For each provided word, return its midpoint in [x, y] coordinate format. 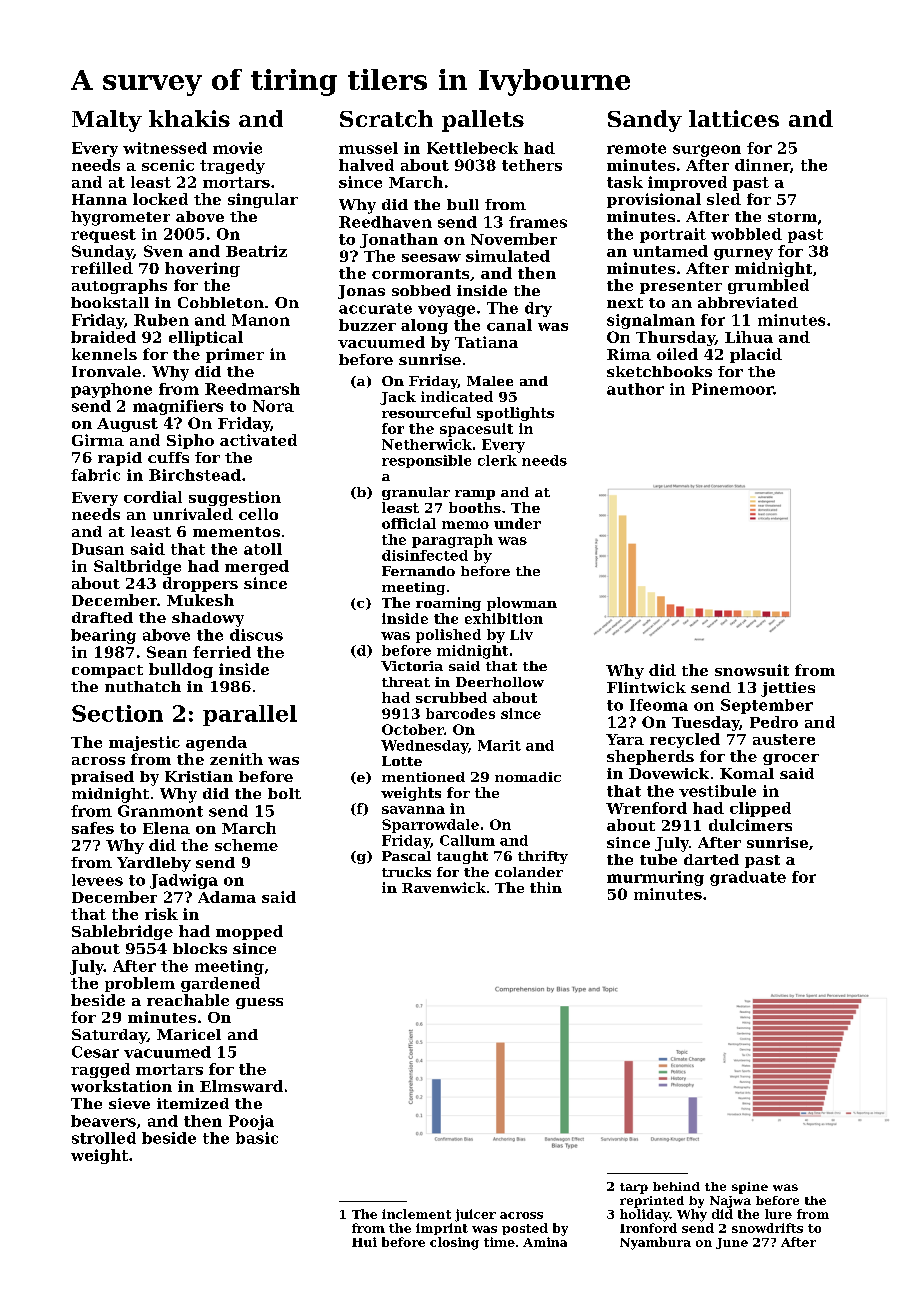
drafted [102, 617]
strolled [104, 1138]
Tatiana [486, 342]
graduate [748, 878]
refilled [102, 268]
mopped [249, 932]
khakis [189, 118]
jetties [788, 689]
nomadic [528, 777]
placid [756, 355]
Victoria [412, 666]
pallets [483, 121]
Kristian [199, 776]
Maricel [189, 1034]
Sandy [645, 121]
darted [711, 859]
